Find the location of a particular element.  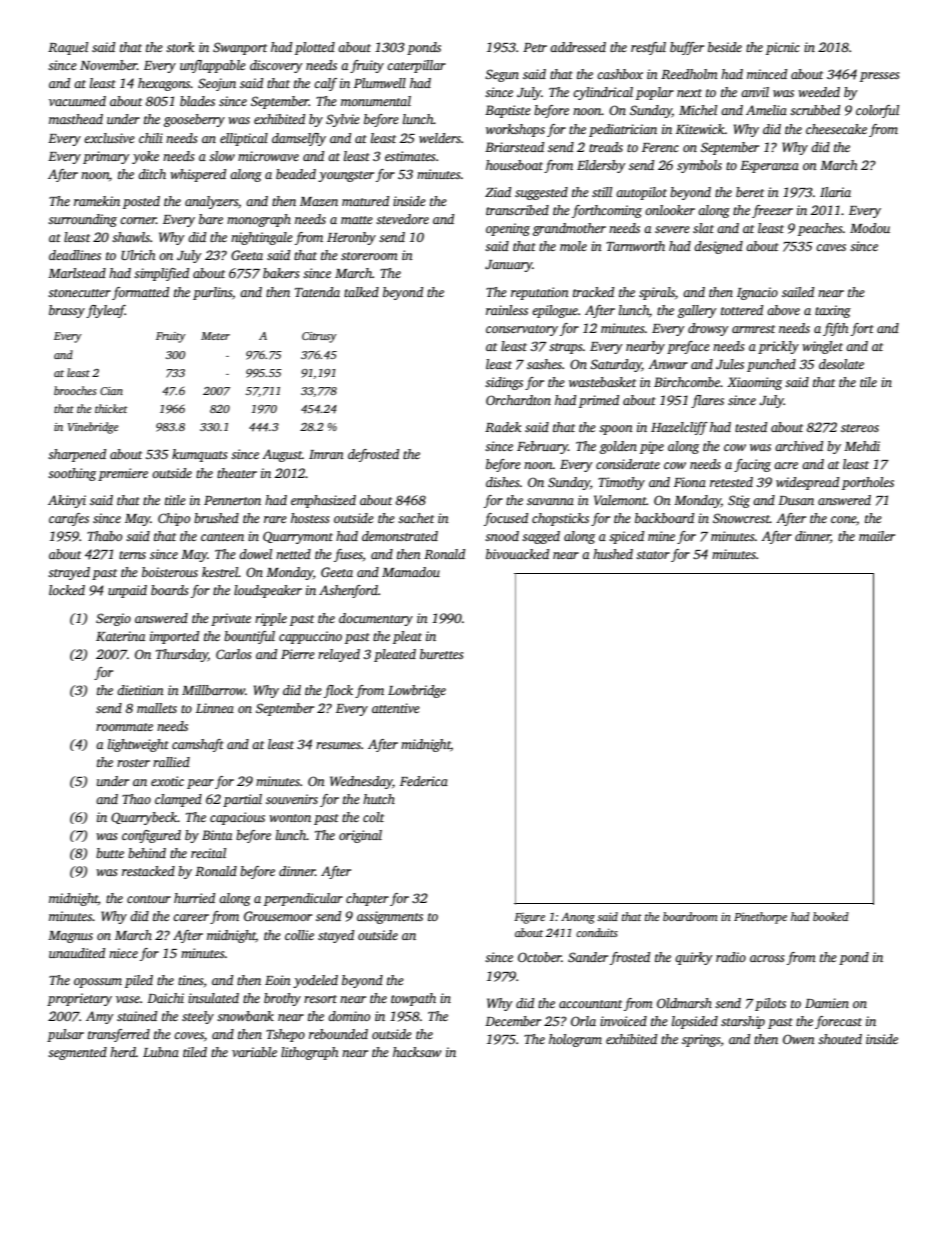

Thursday is located at coordinates (182, 655).
